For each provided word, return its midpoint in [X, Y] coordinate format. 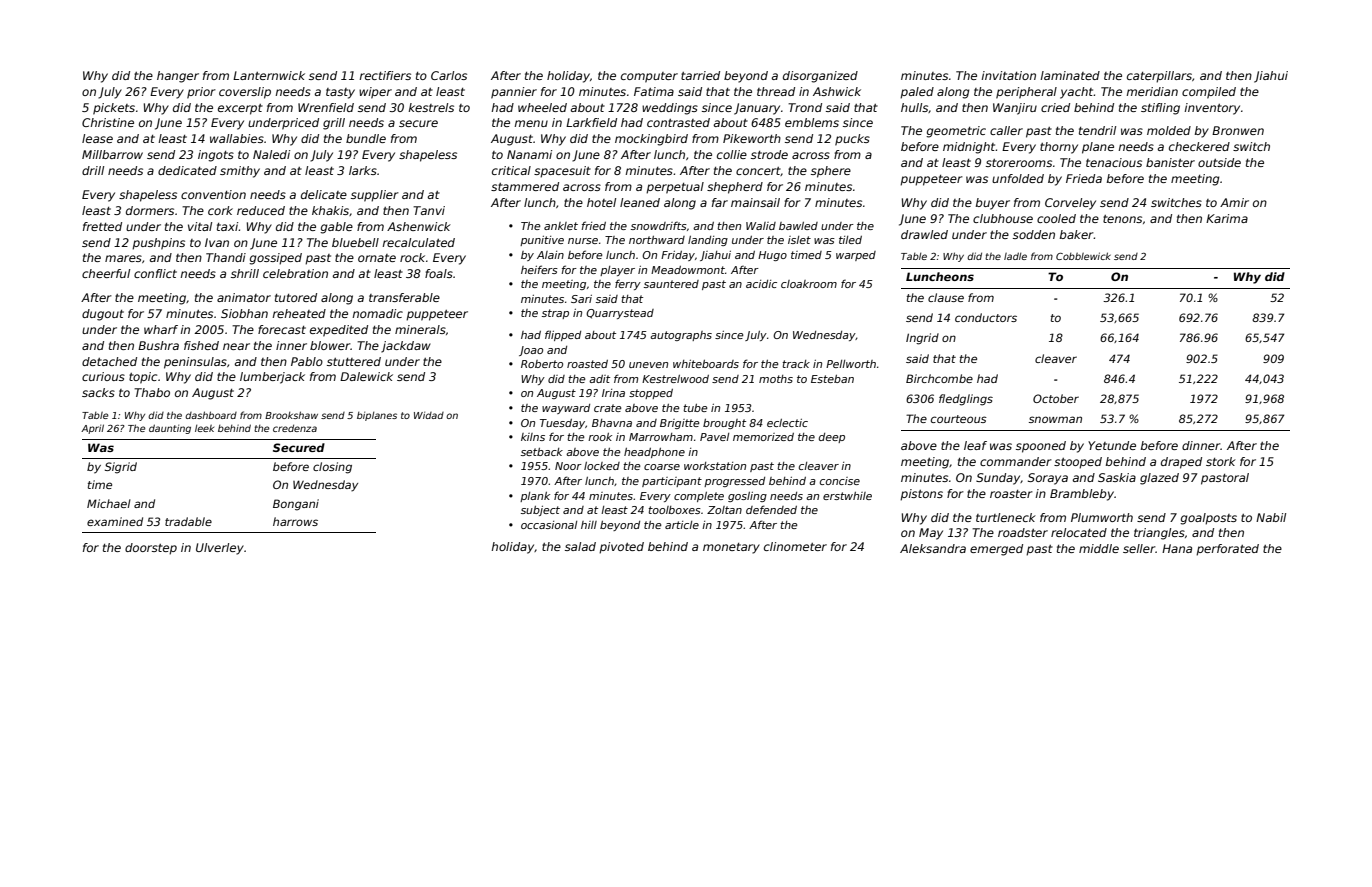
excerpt [240, 109]
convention [213, 194]
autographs [681, 336]
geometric [956, 132]
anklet [561, 226]
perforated [1227, 550]
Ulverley [220, 549]
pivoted [621, 548]
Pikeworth [752, 138]
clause [946, 297]
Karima [1227, 218]
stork [1221, 461]
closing [332, 468]
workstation [715, 466]
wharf [161, 329]
